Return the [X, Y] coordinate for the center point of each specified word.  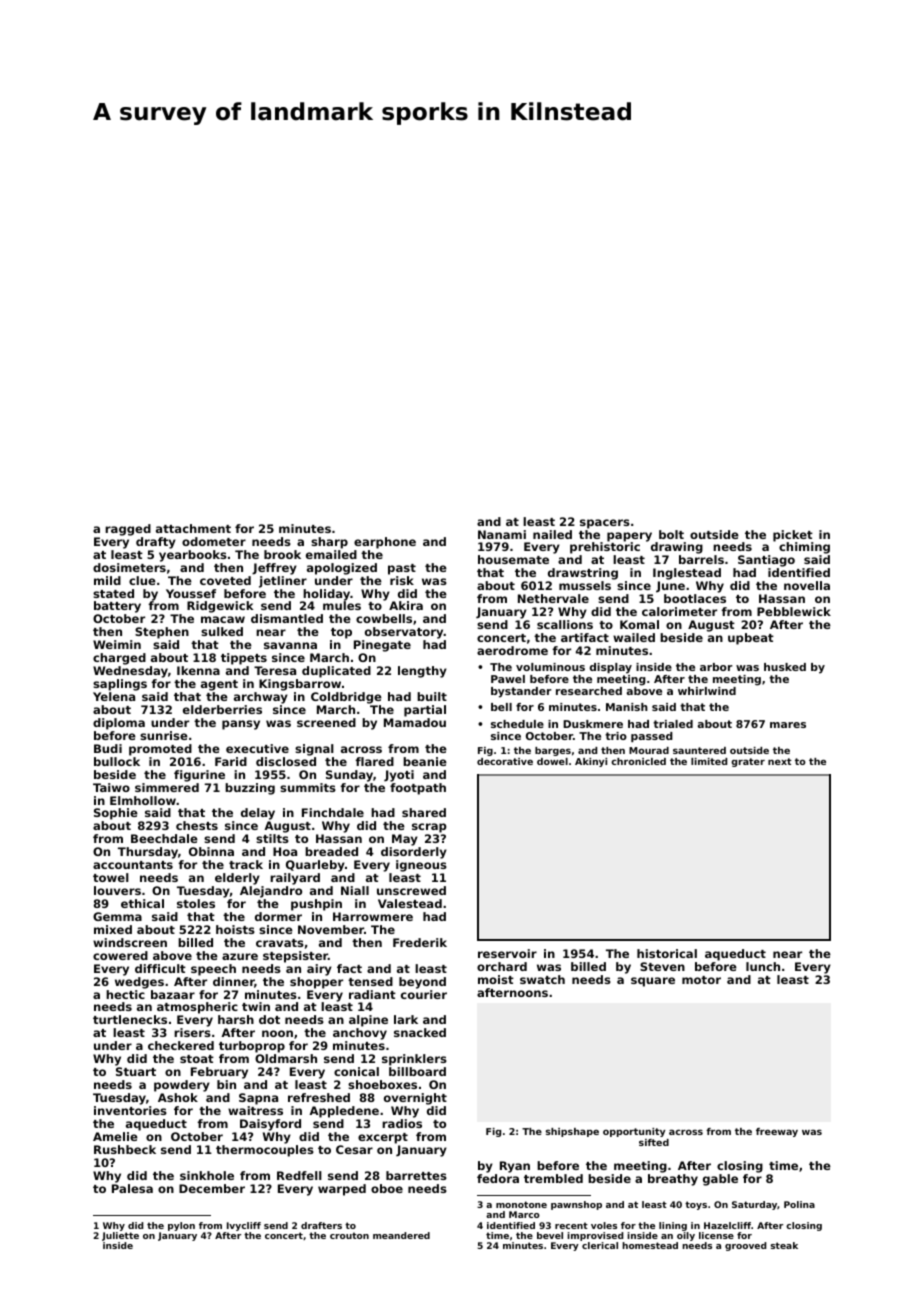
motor [701, 980]
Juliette [120, 1236]
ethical [142, 903]
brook [282, 554]
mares [788, 725]
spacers [605, 524]
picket [793, 536]
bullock [117, 761]
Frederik [420, 942]
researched [589, 691]
